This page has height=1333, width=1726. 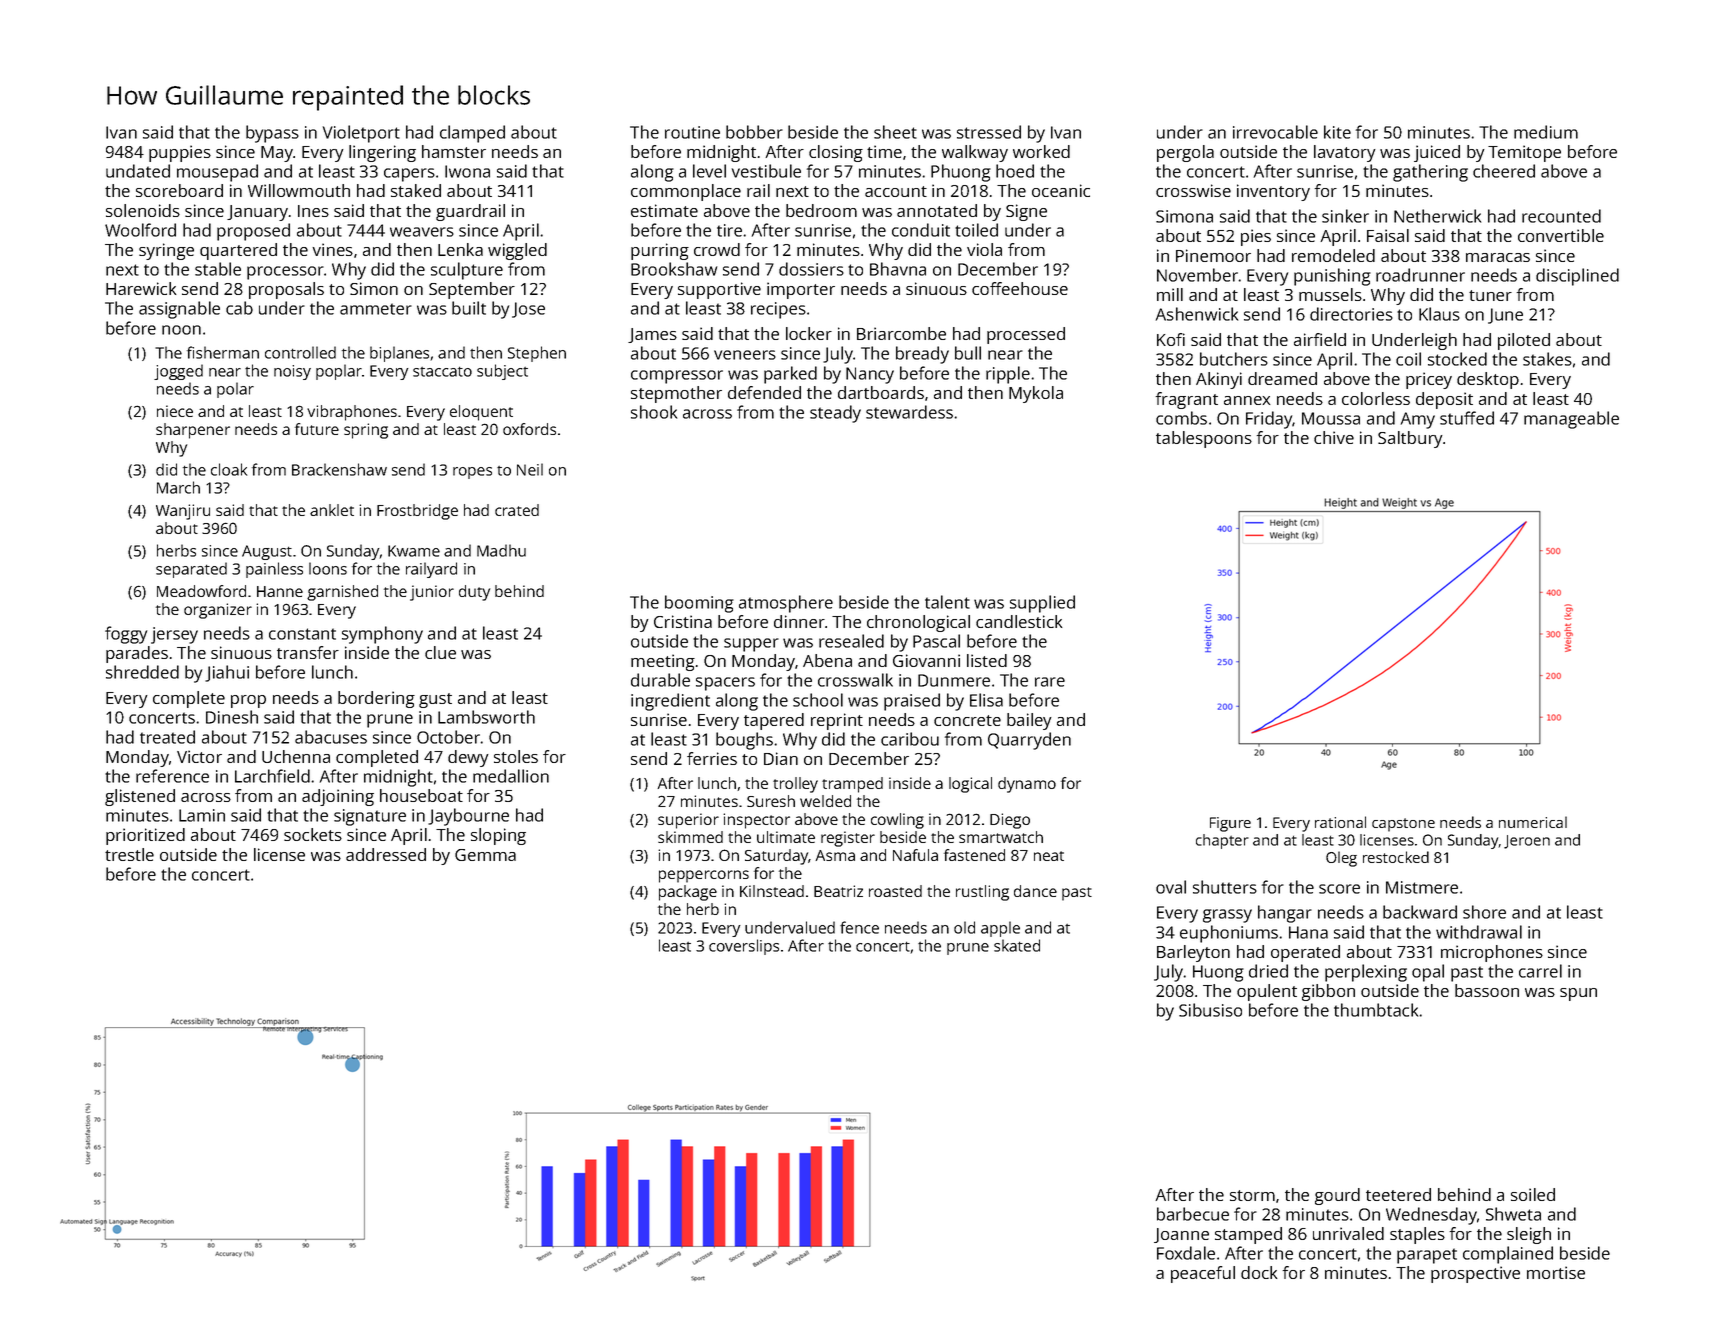 I want to click on package, so click(x=688, y=893).
